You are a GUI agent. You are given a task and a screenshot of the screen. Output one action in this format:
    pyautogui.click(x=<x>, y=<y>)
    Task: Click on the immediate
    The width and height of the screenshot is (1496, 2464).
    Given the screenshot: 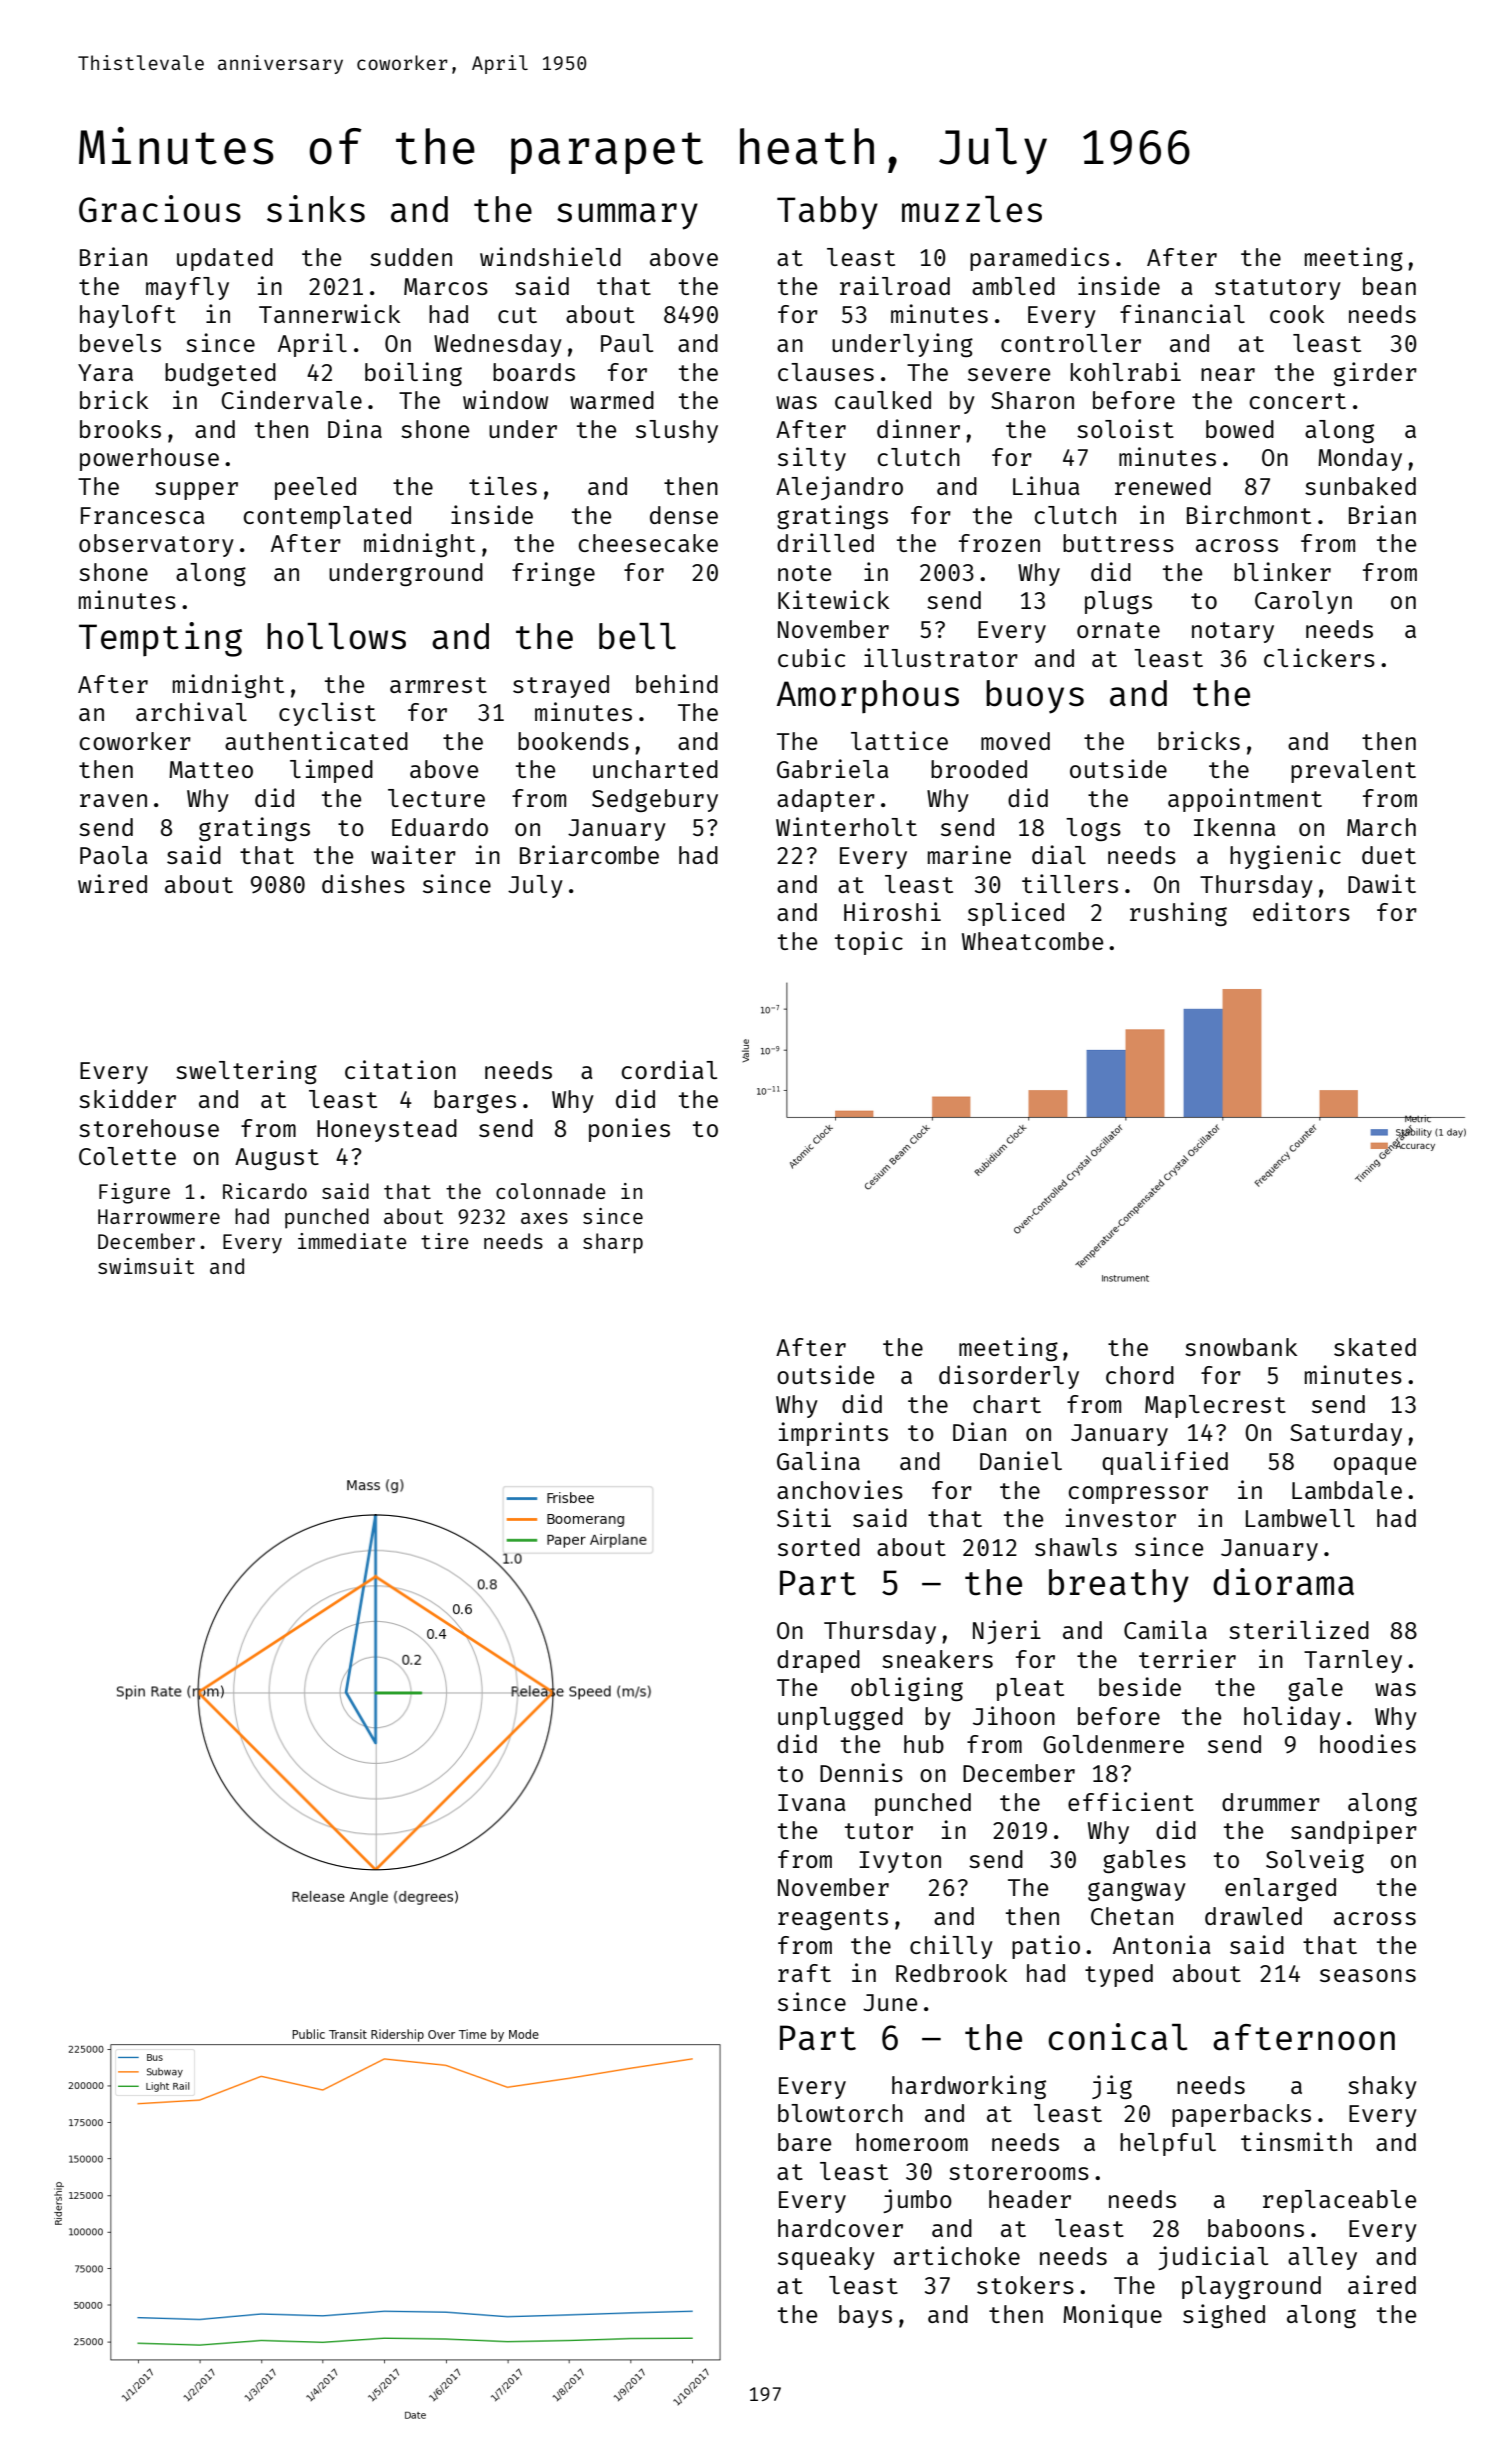 What is the action you would take?
    pyautogui.click(x=352, y=1241)
